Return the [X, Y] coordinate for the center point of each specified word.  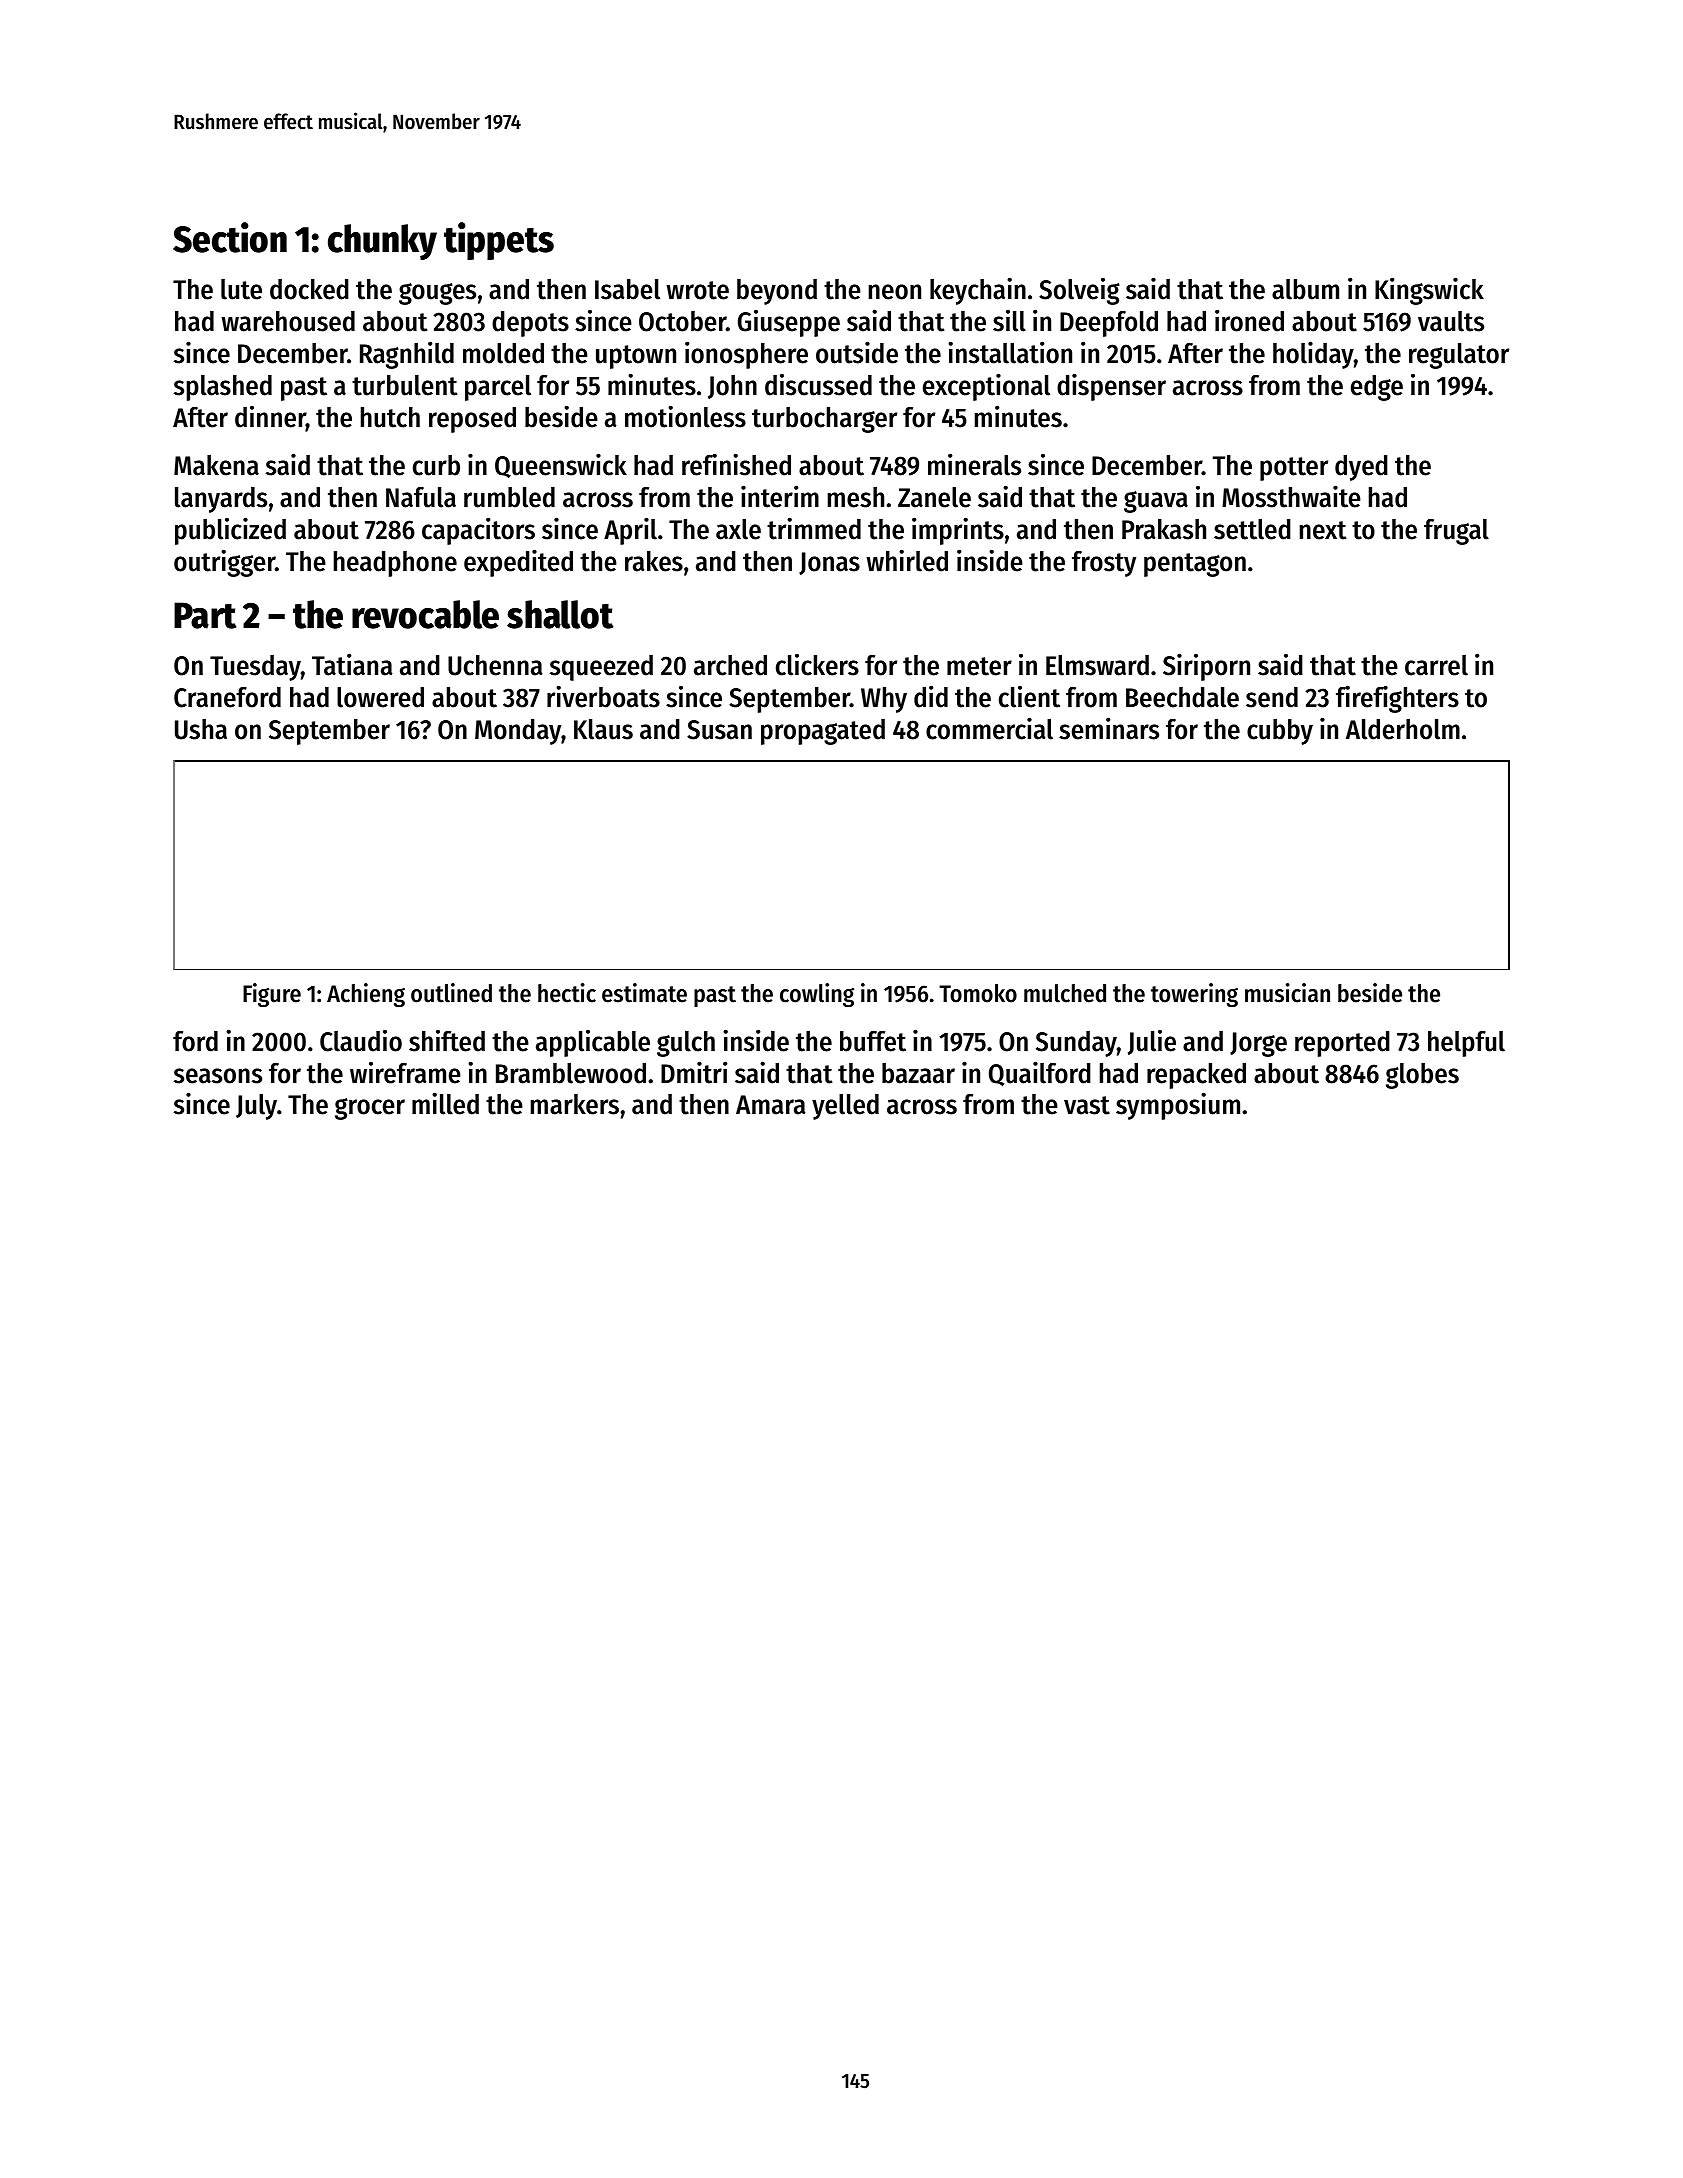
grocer [370, 1109]
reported [1342, 1044]
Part [205, 615]
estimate [644, 993]
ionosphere [746, 355]
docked [309, 289]
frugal [1456, 532]
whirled [907, 560]
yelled [845, 1107]
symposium [1178, 1106]
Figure [272, 995]
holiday [1313, 355]
